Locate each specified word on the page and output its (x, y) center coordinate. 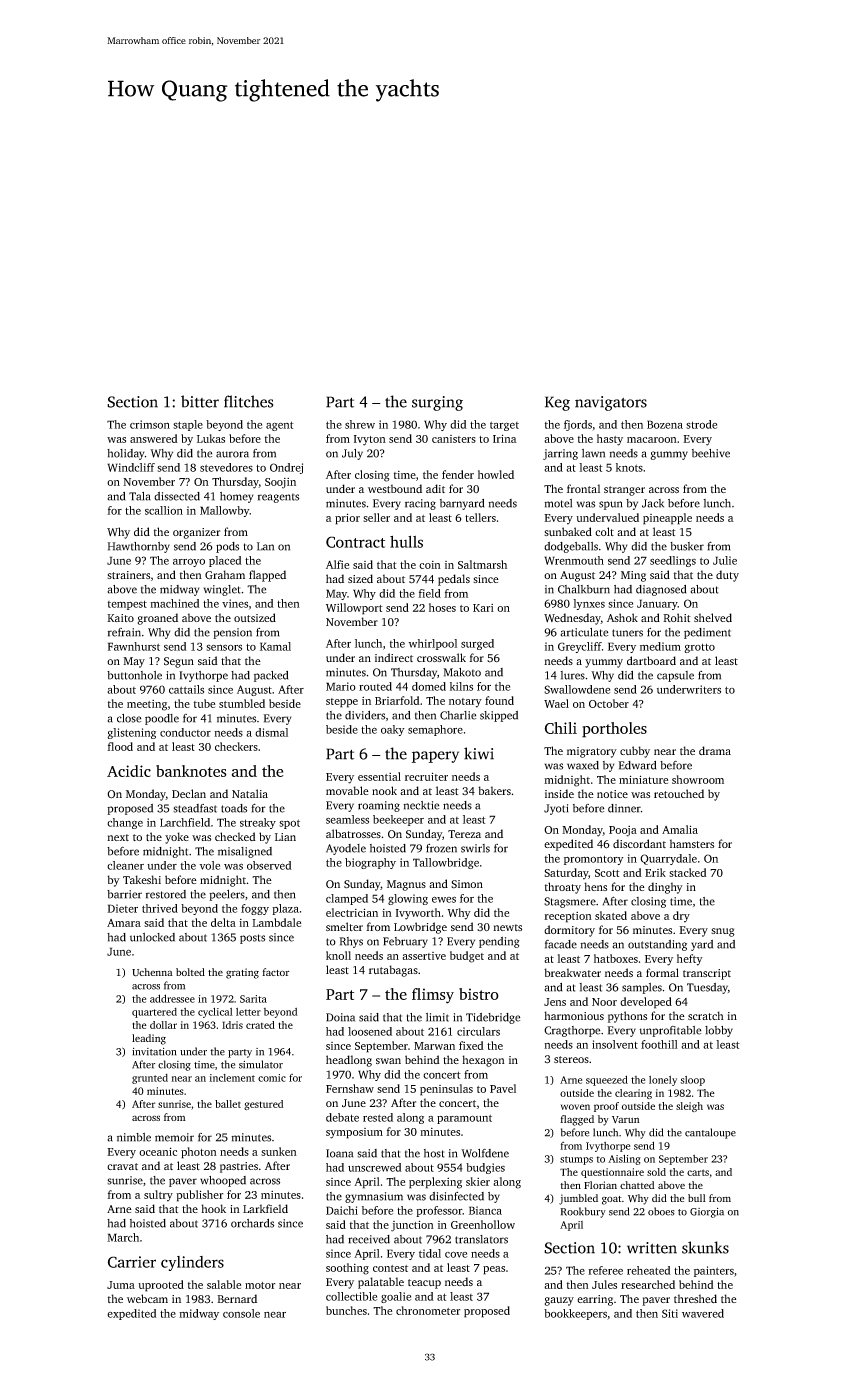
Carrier (132, 1262)
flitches (248, 401)
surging (437, 403)
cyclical (215, 1013)
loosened (370, 1031)
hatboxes (616, 958)
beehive (711, 453)
